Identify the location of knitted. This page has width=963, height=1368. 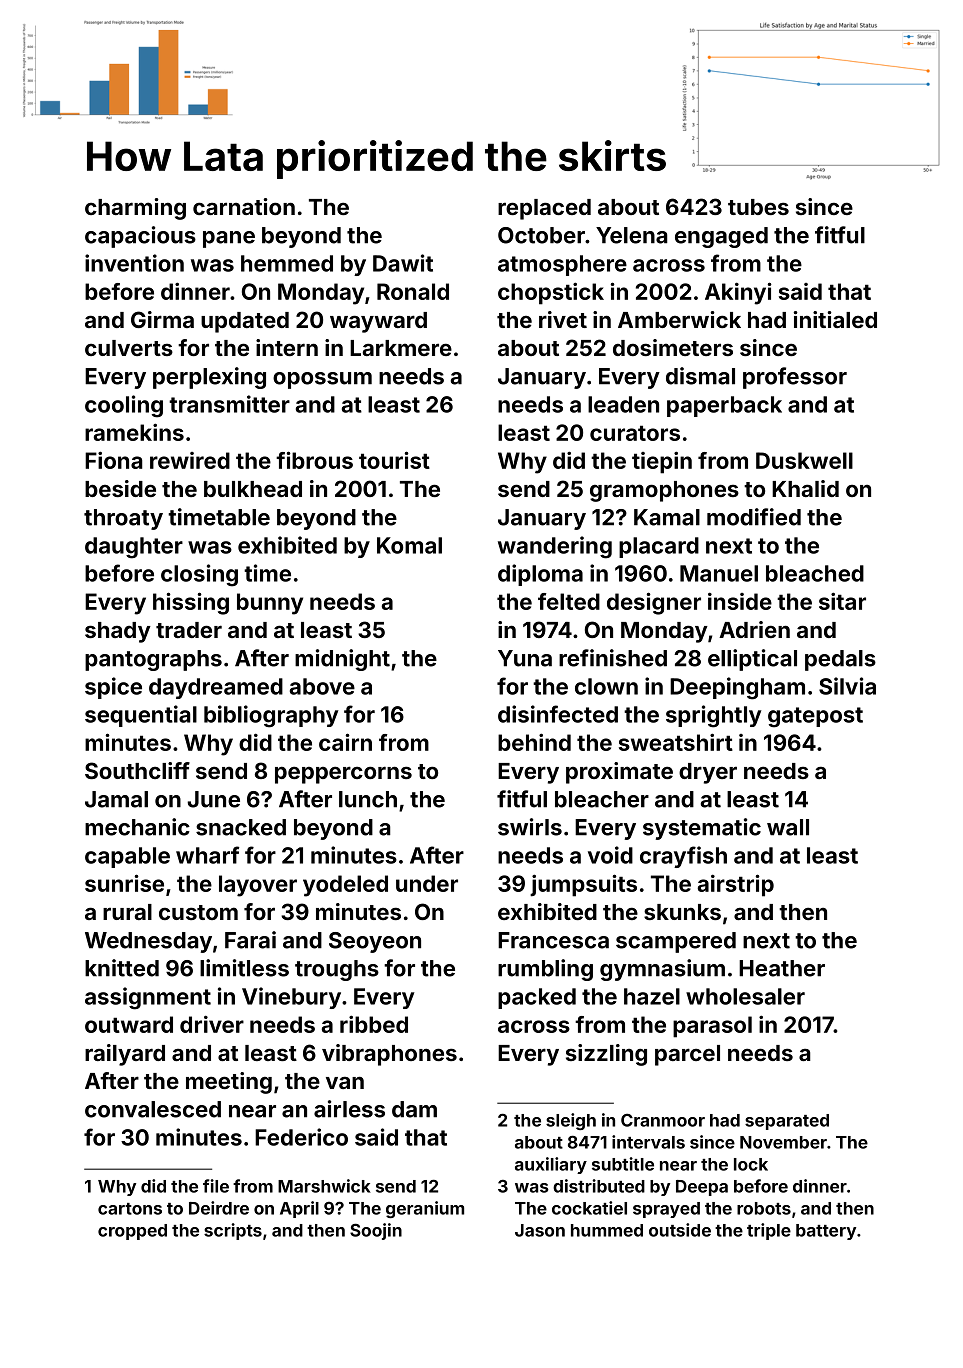
(122, 968).
